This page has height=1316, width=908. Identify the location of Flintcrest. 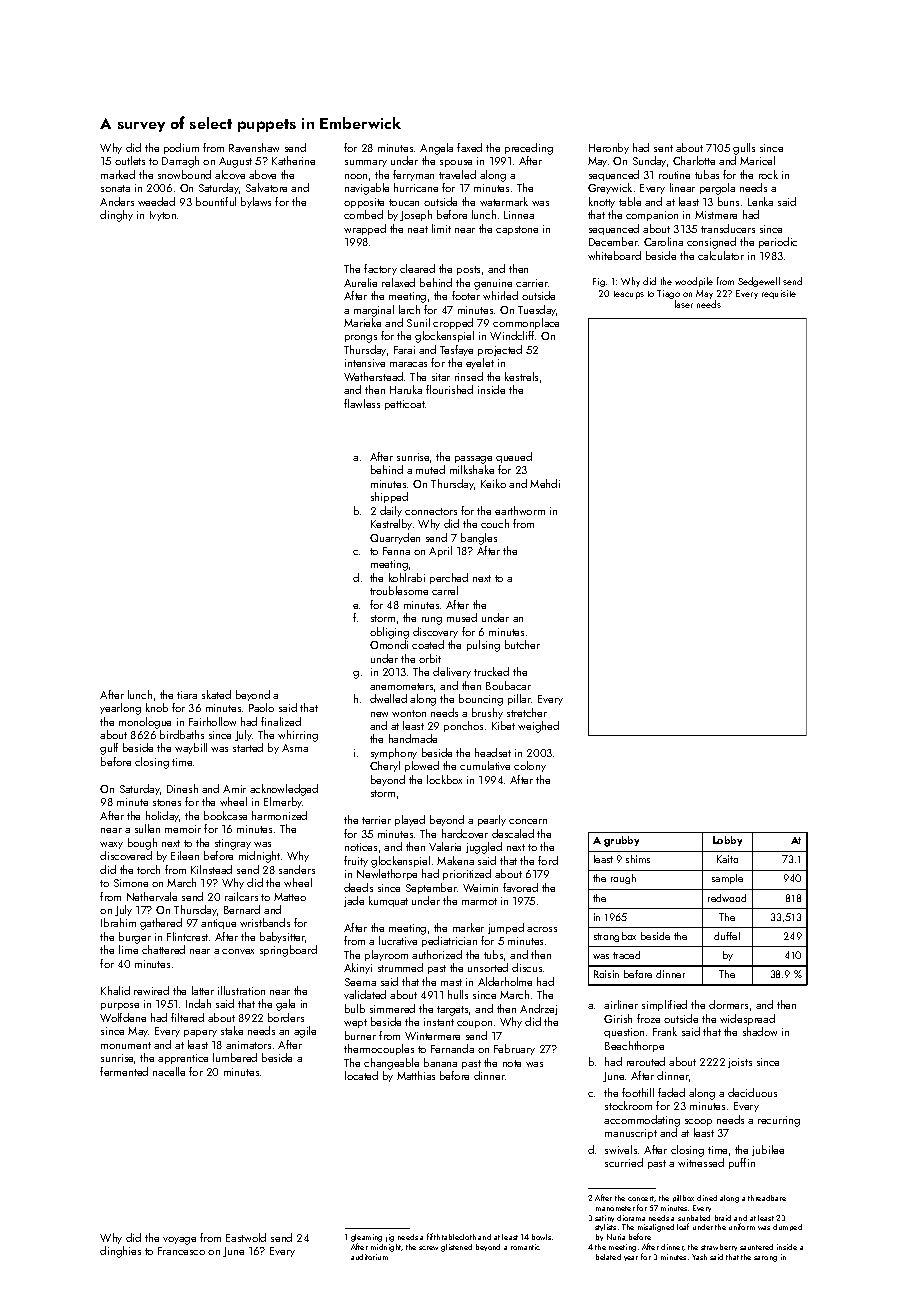
(187, 936).
